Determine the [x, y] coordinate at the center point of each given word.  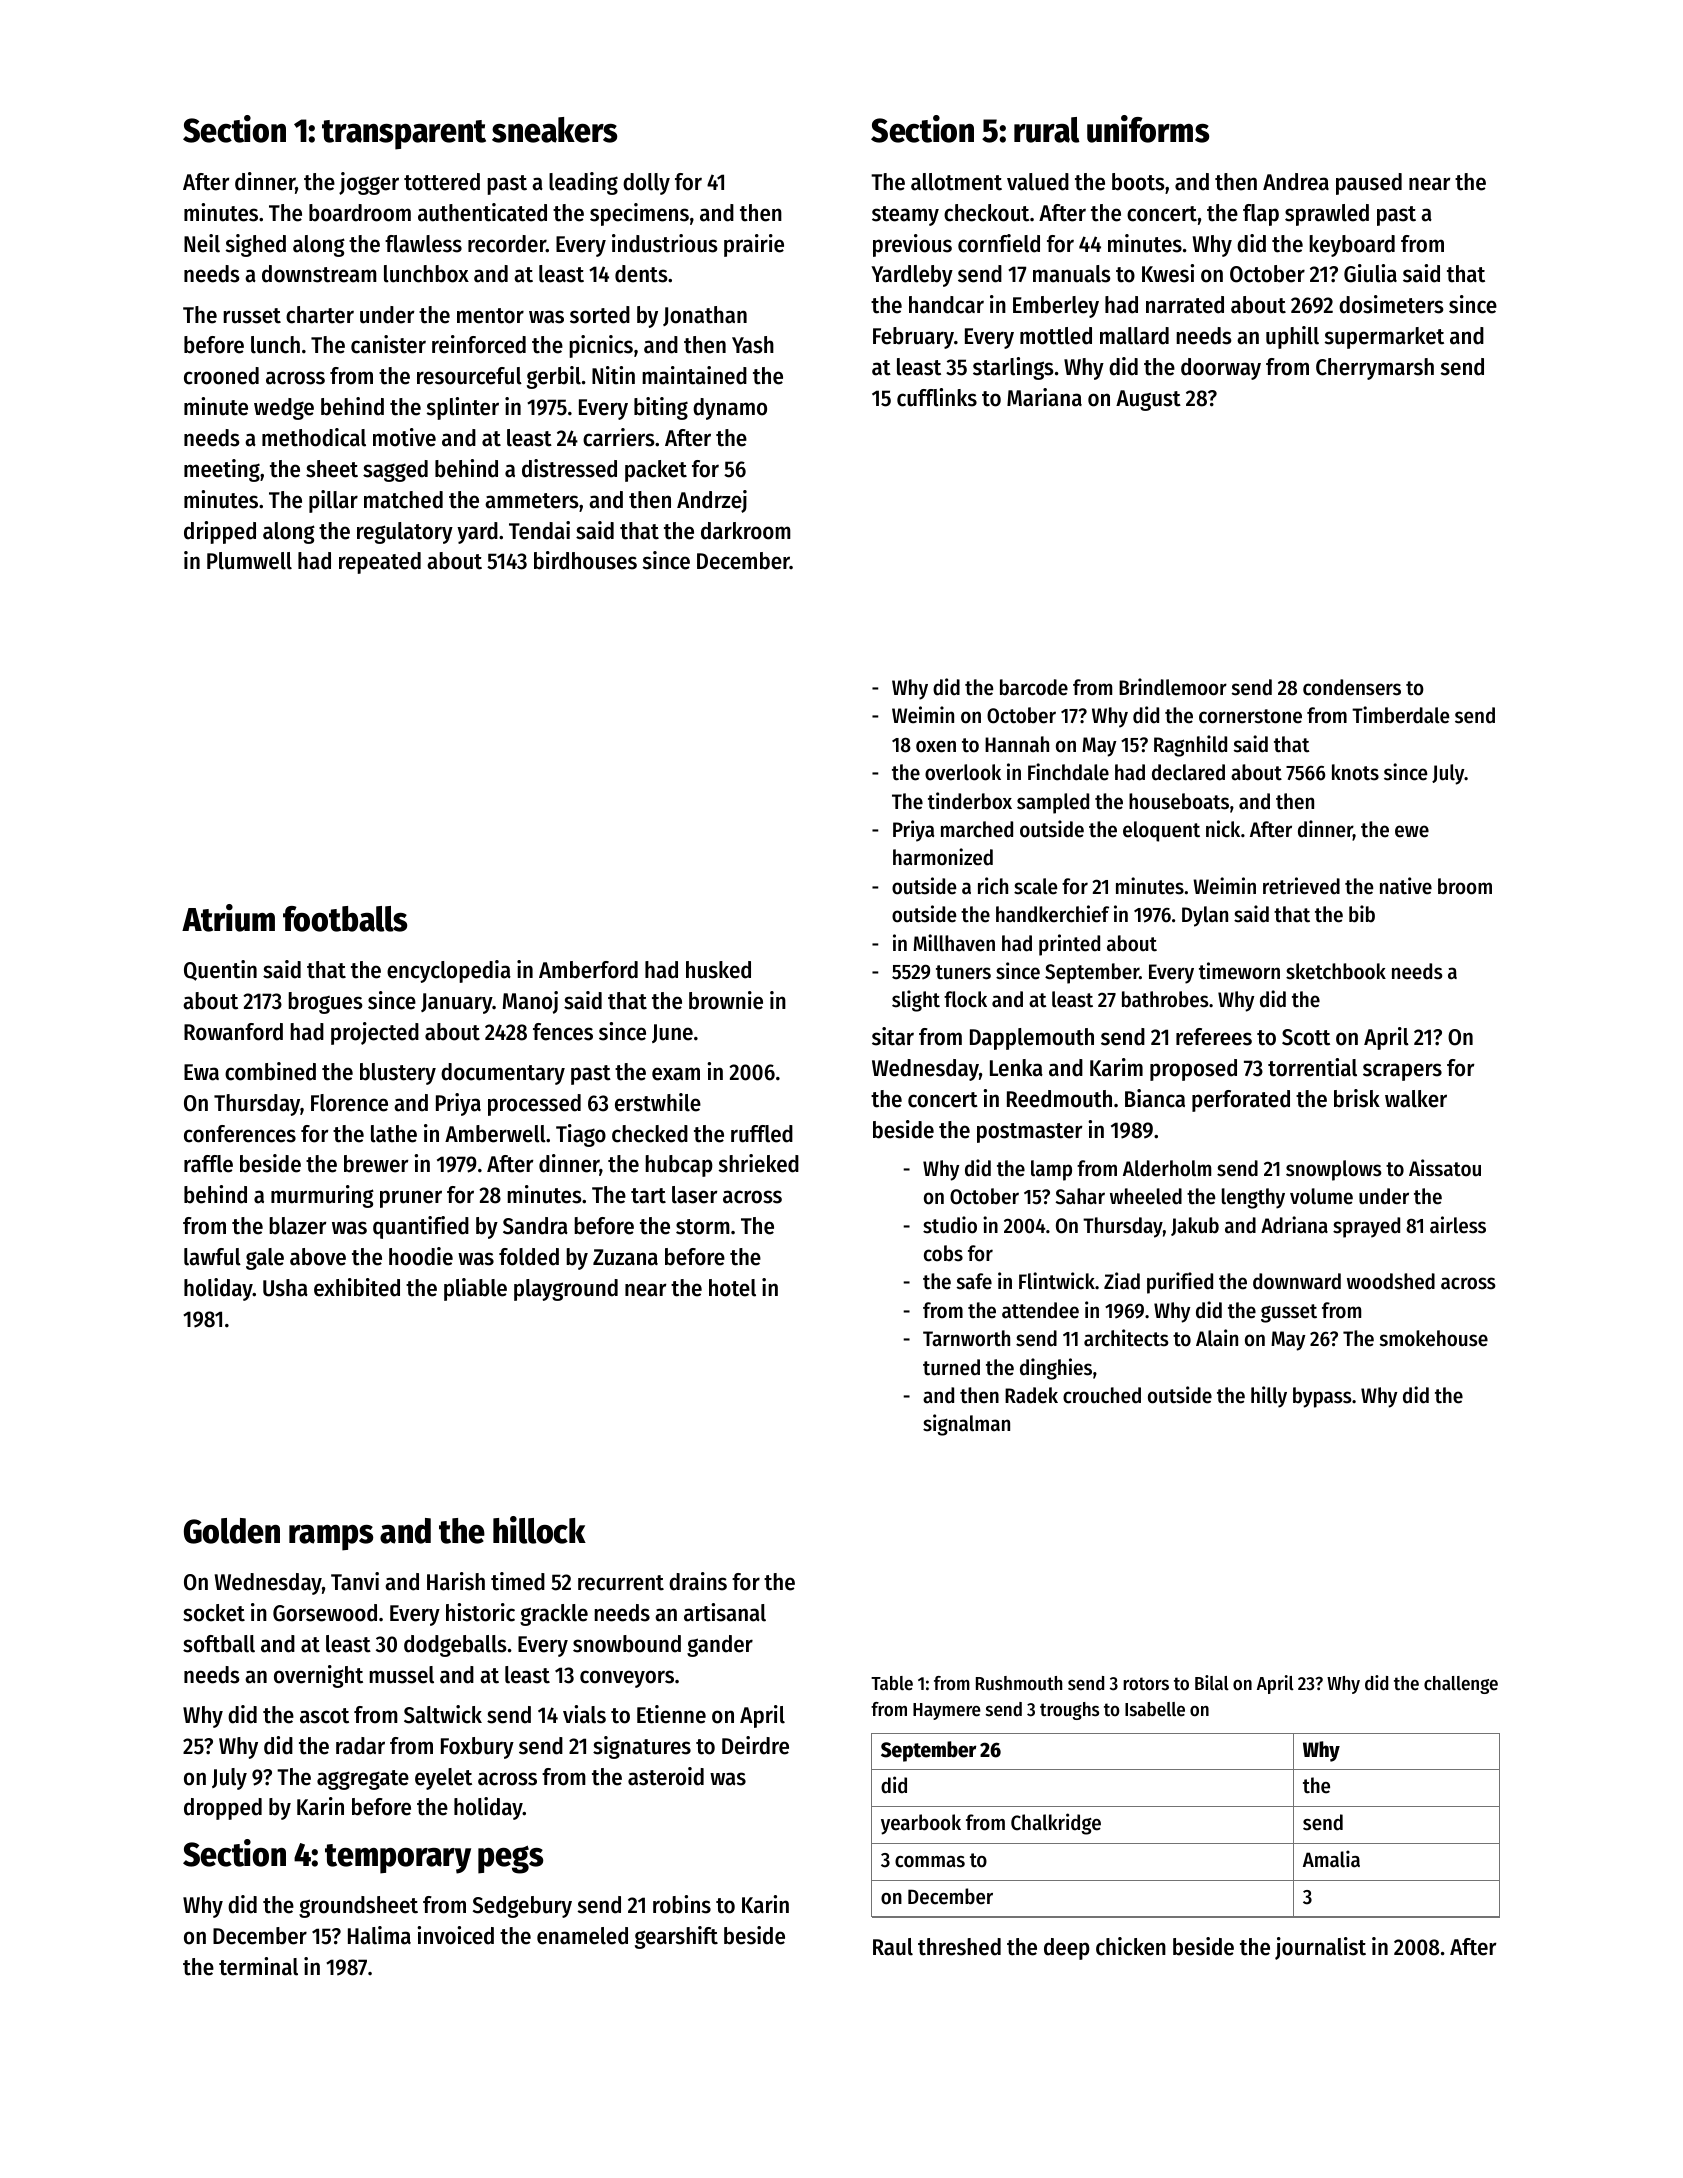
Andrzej [712, 501]
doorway [1221, 369]
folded [529, 1257]
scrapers [1402, 1072]
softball [219, 1644]
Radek [1031, 1395]
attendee [1040, 1310]
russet [252, 316]
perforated [1241, 1101]
